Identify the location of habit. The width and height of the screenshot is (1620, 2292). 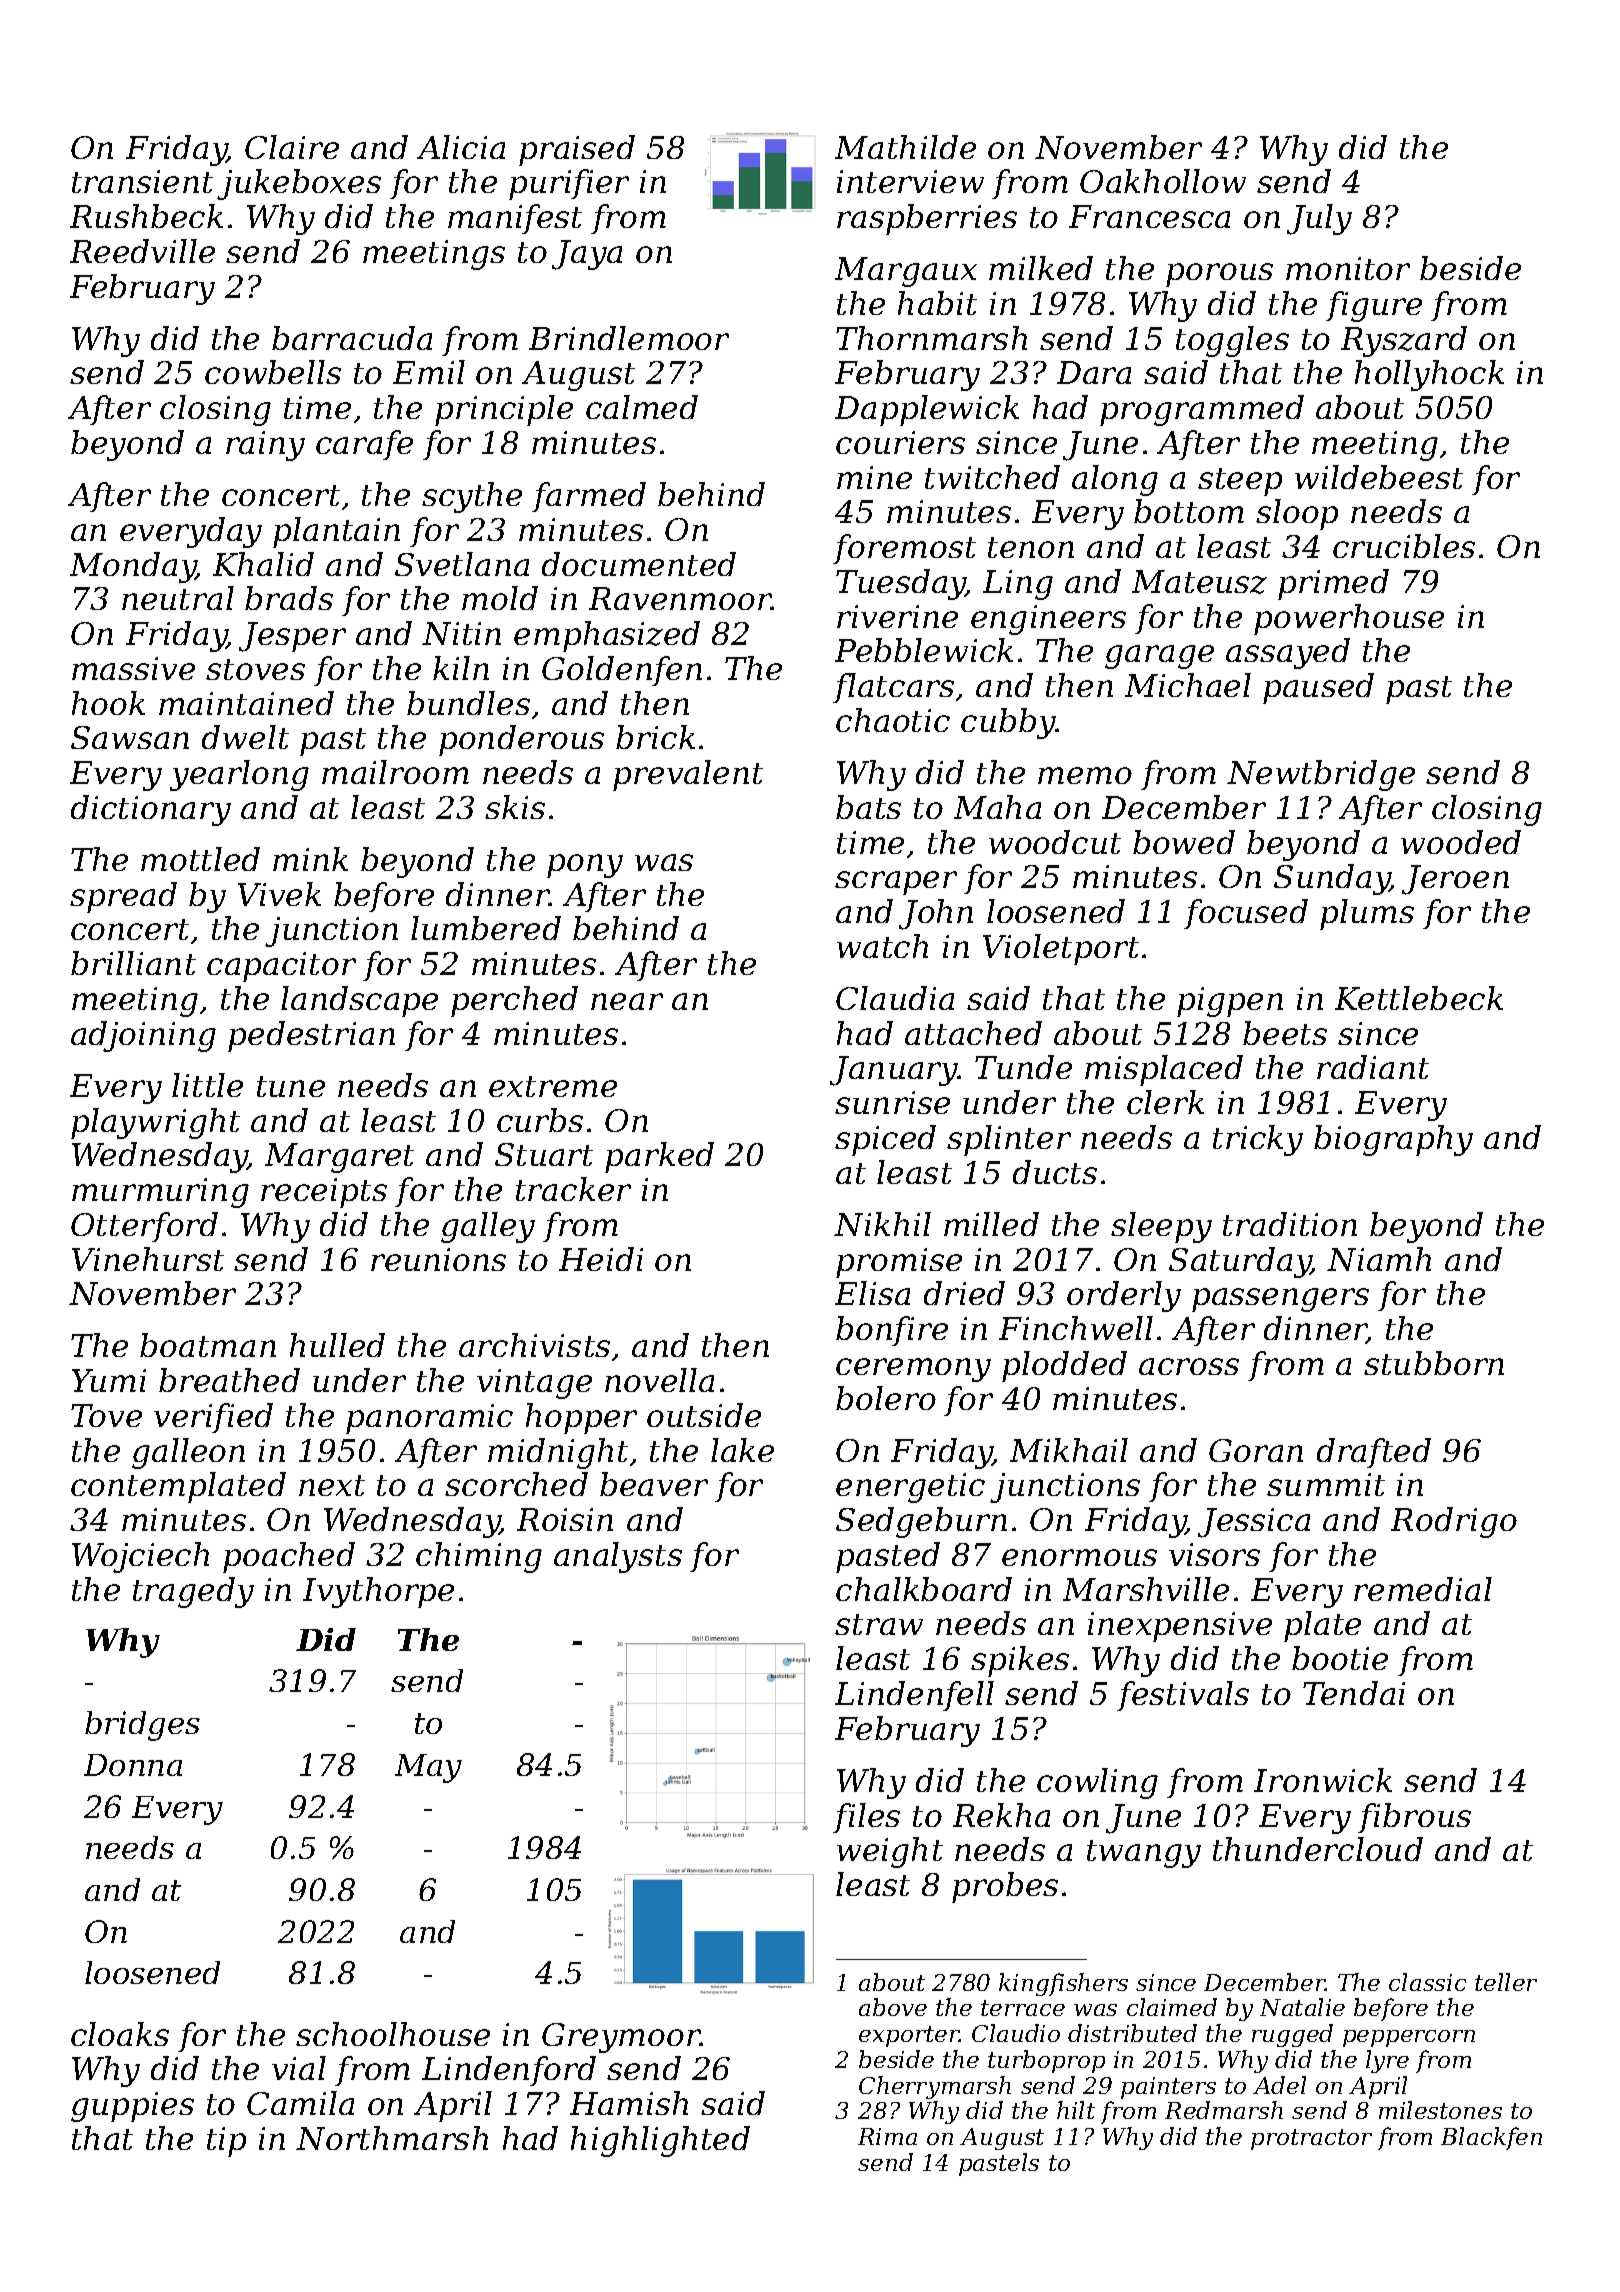
(937, 303).
